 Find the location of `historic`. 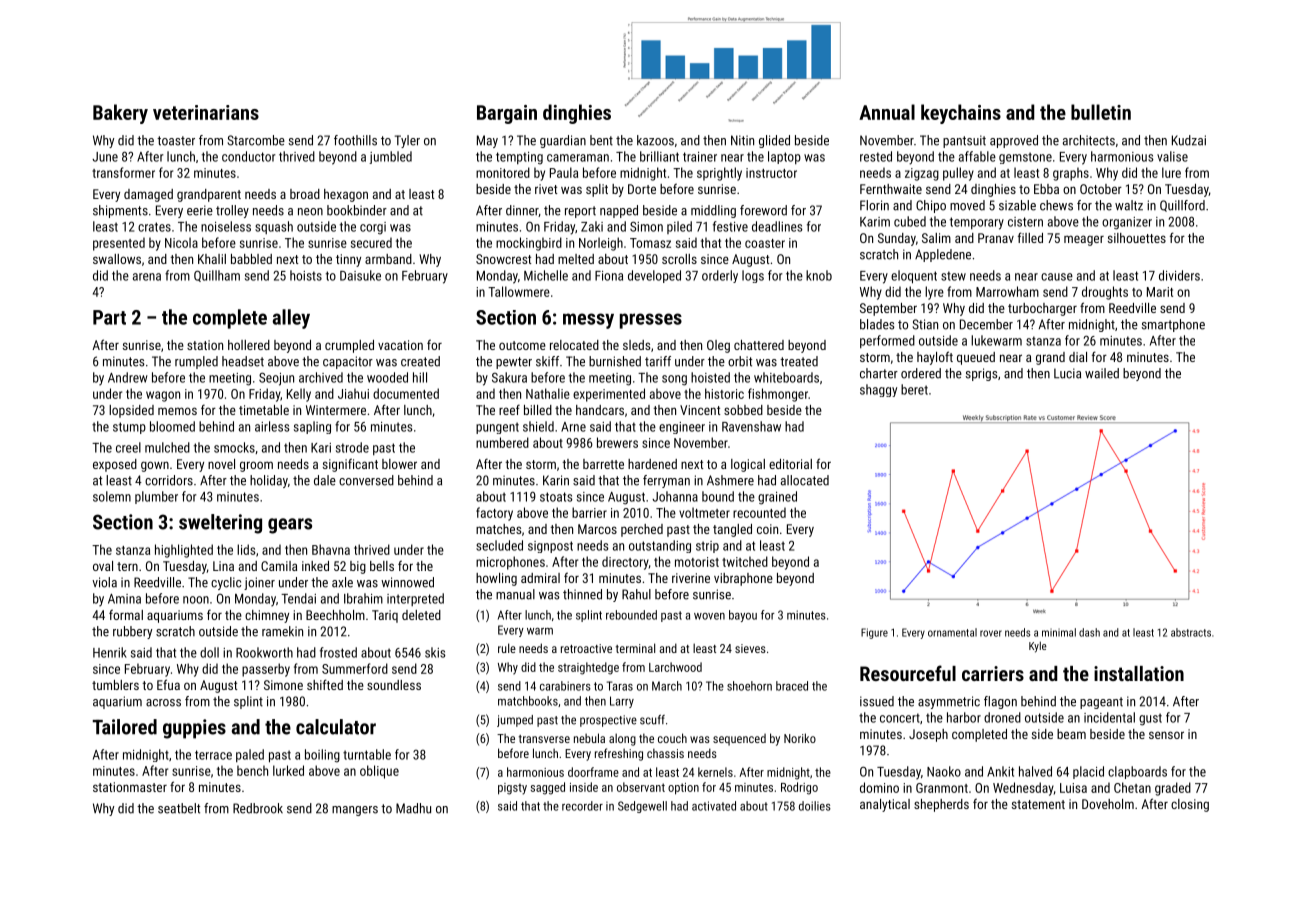

historic is located at coordinates (724, 393).
